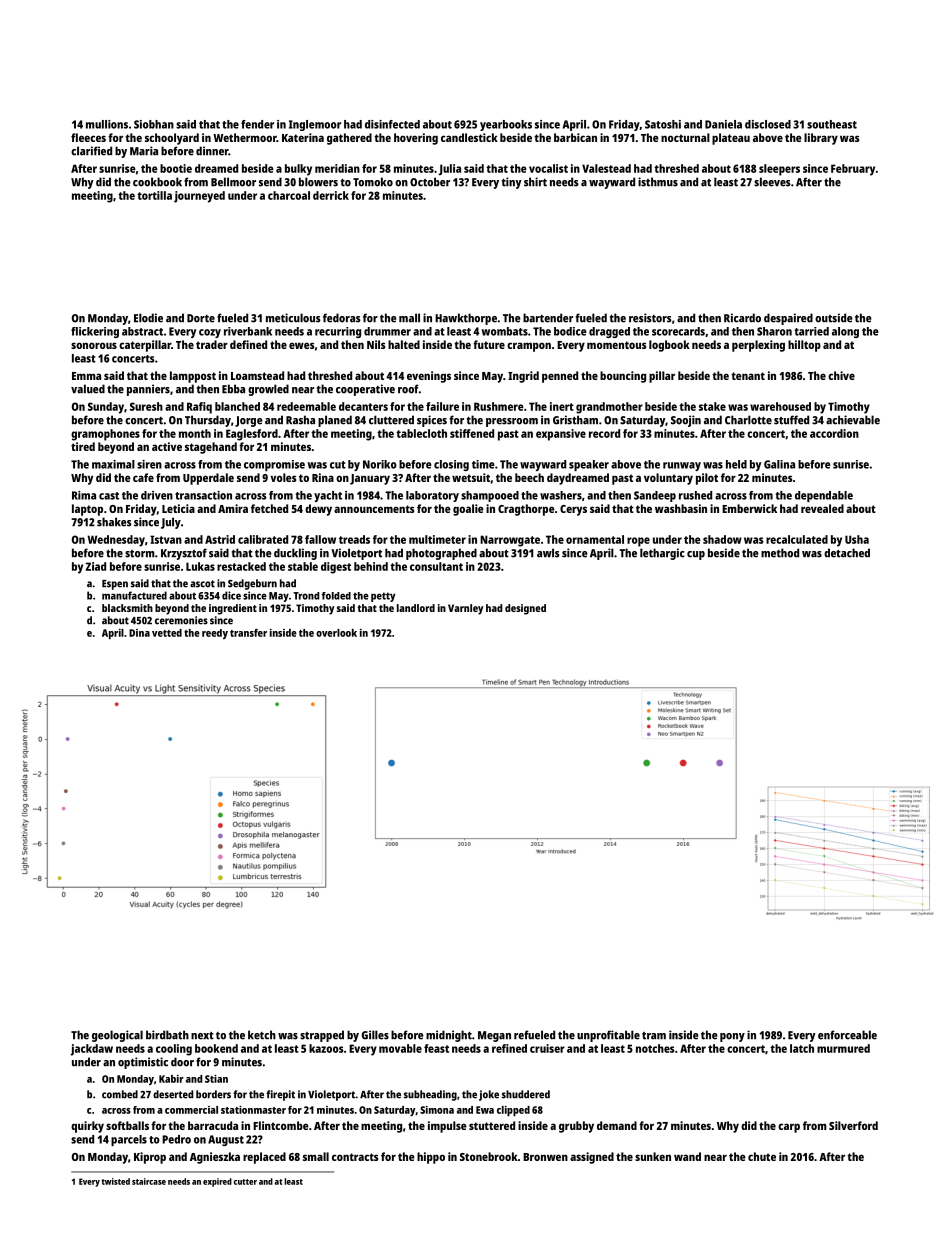  What do you see at coordinates (525, 609) in the screenshot?
I see `designed` at bounding box center [525, 609].
